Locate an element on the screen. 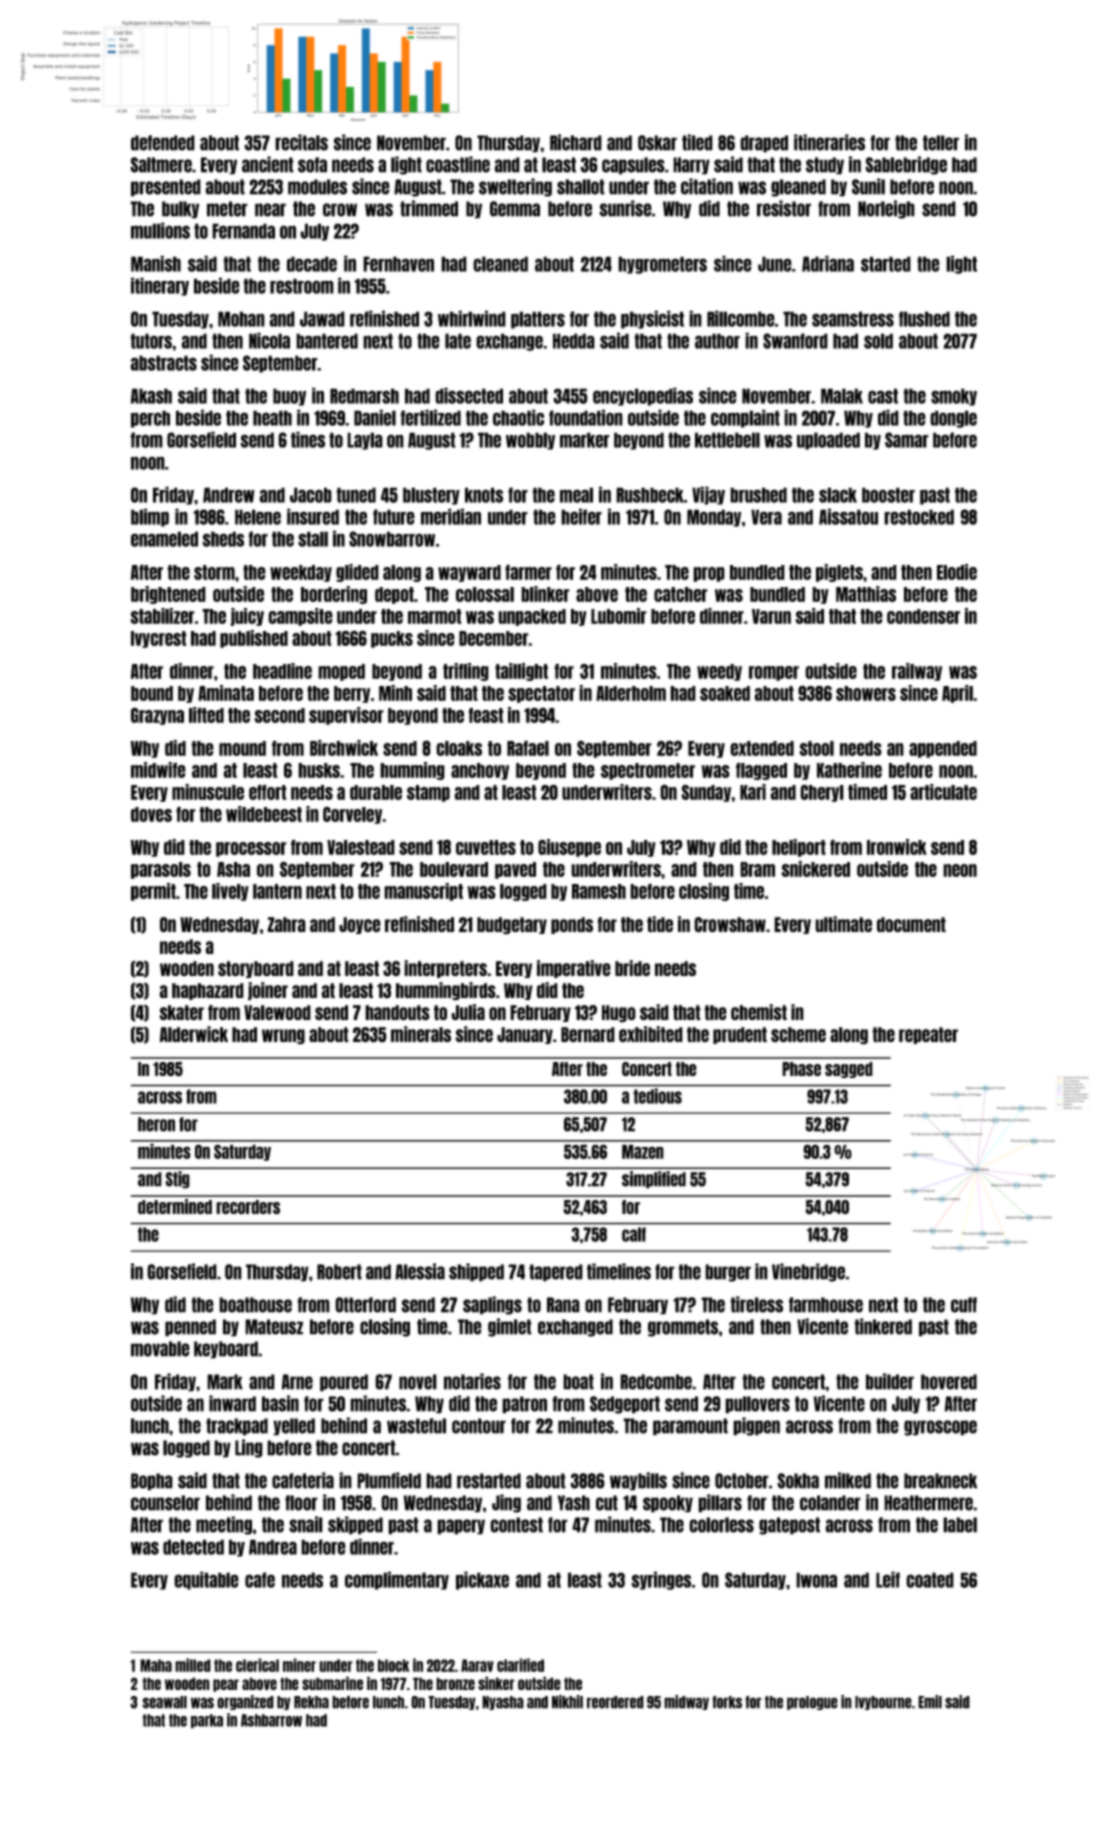 The image size is (1108, 1825). brightened is located at coordinates (168, 595).
